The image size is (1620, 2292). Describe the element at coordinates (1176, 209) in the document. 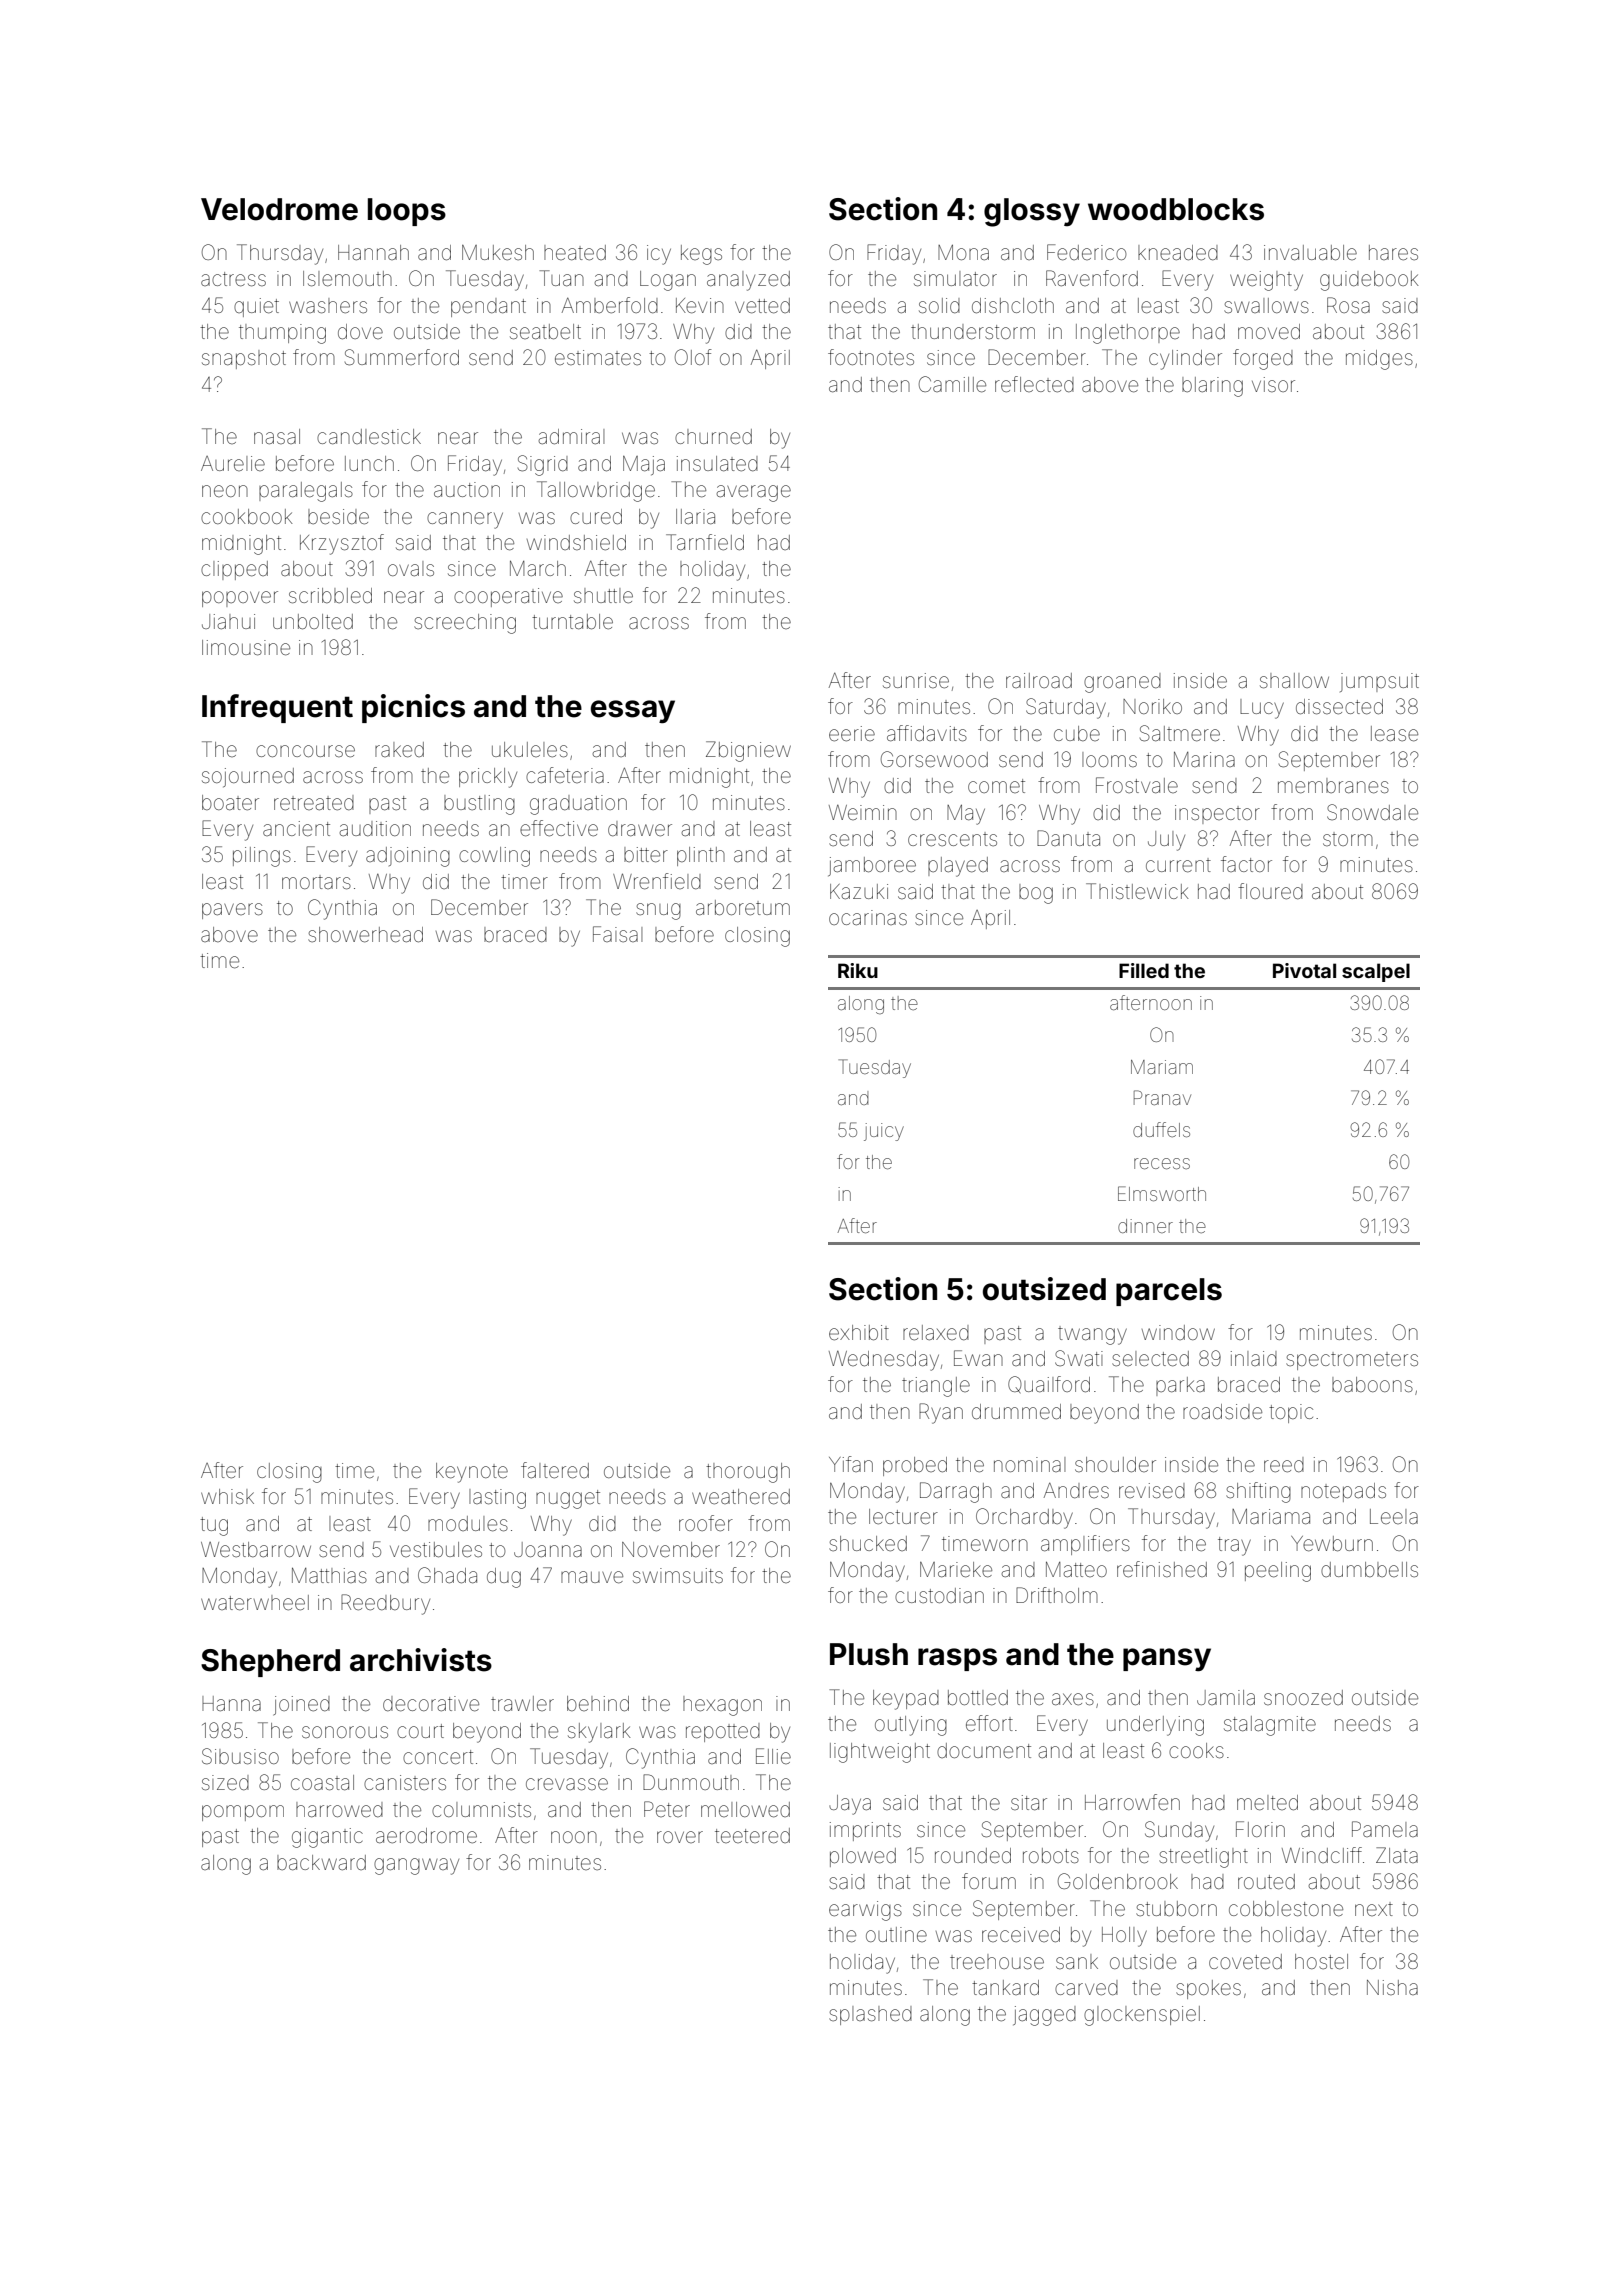

I see `woodblocks` at that location.
